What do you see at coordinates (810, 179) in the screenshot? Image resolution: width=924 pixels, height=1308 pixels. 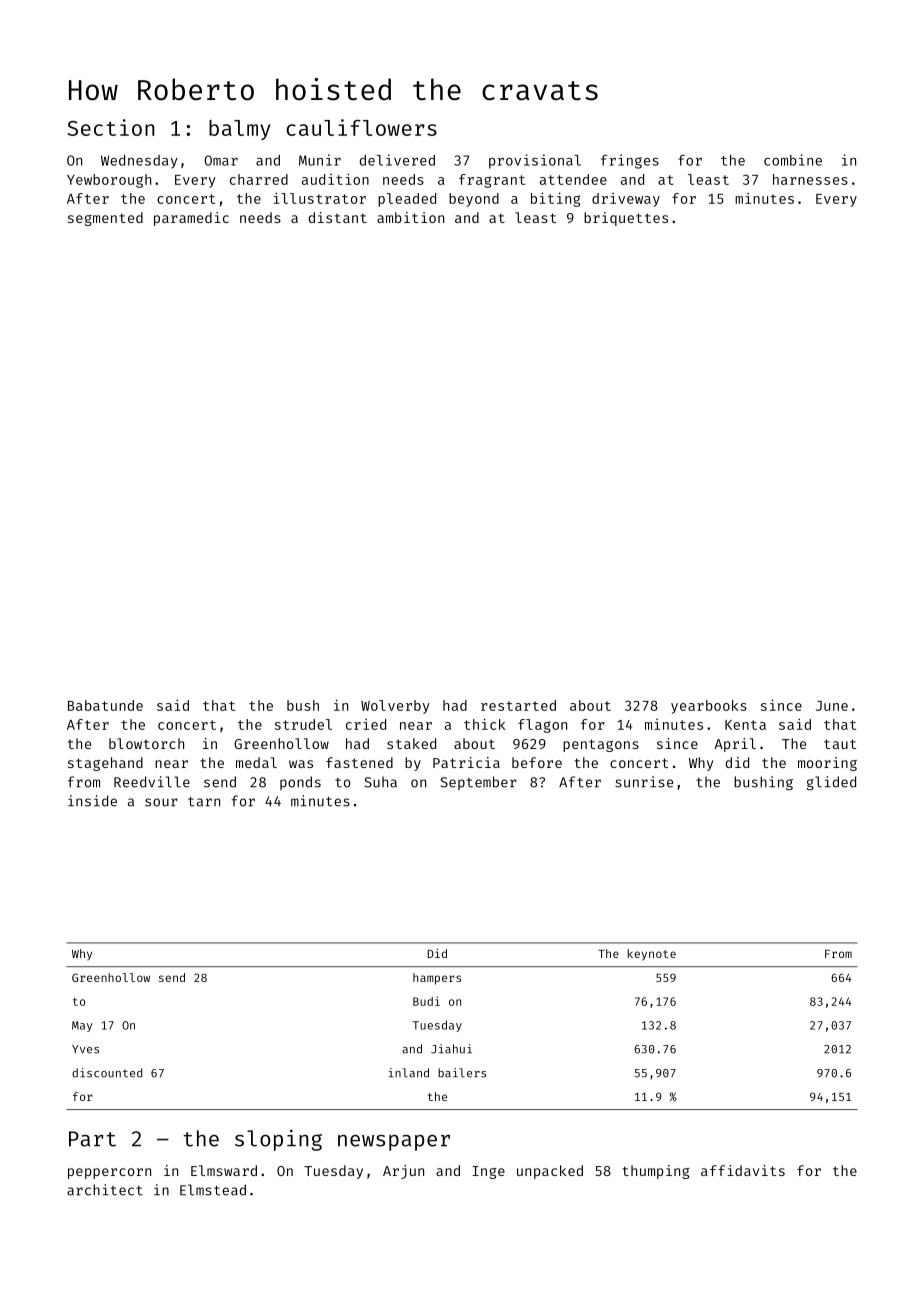 I see `harnesses` at bounding box center [810, 179].
